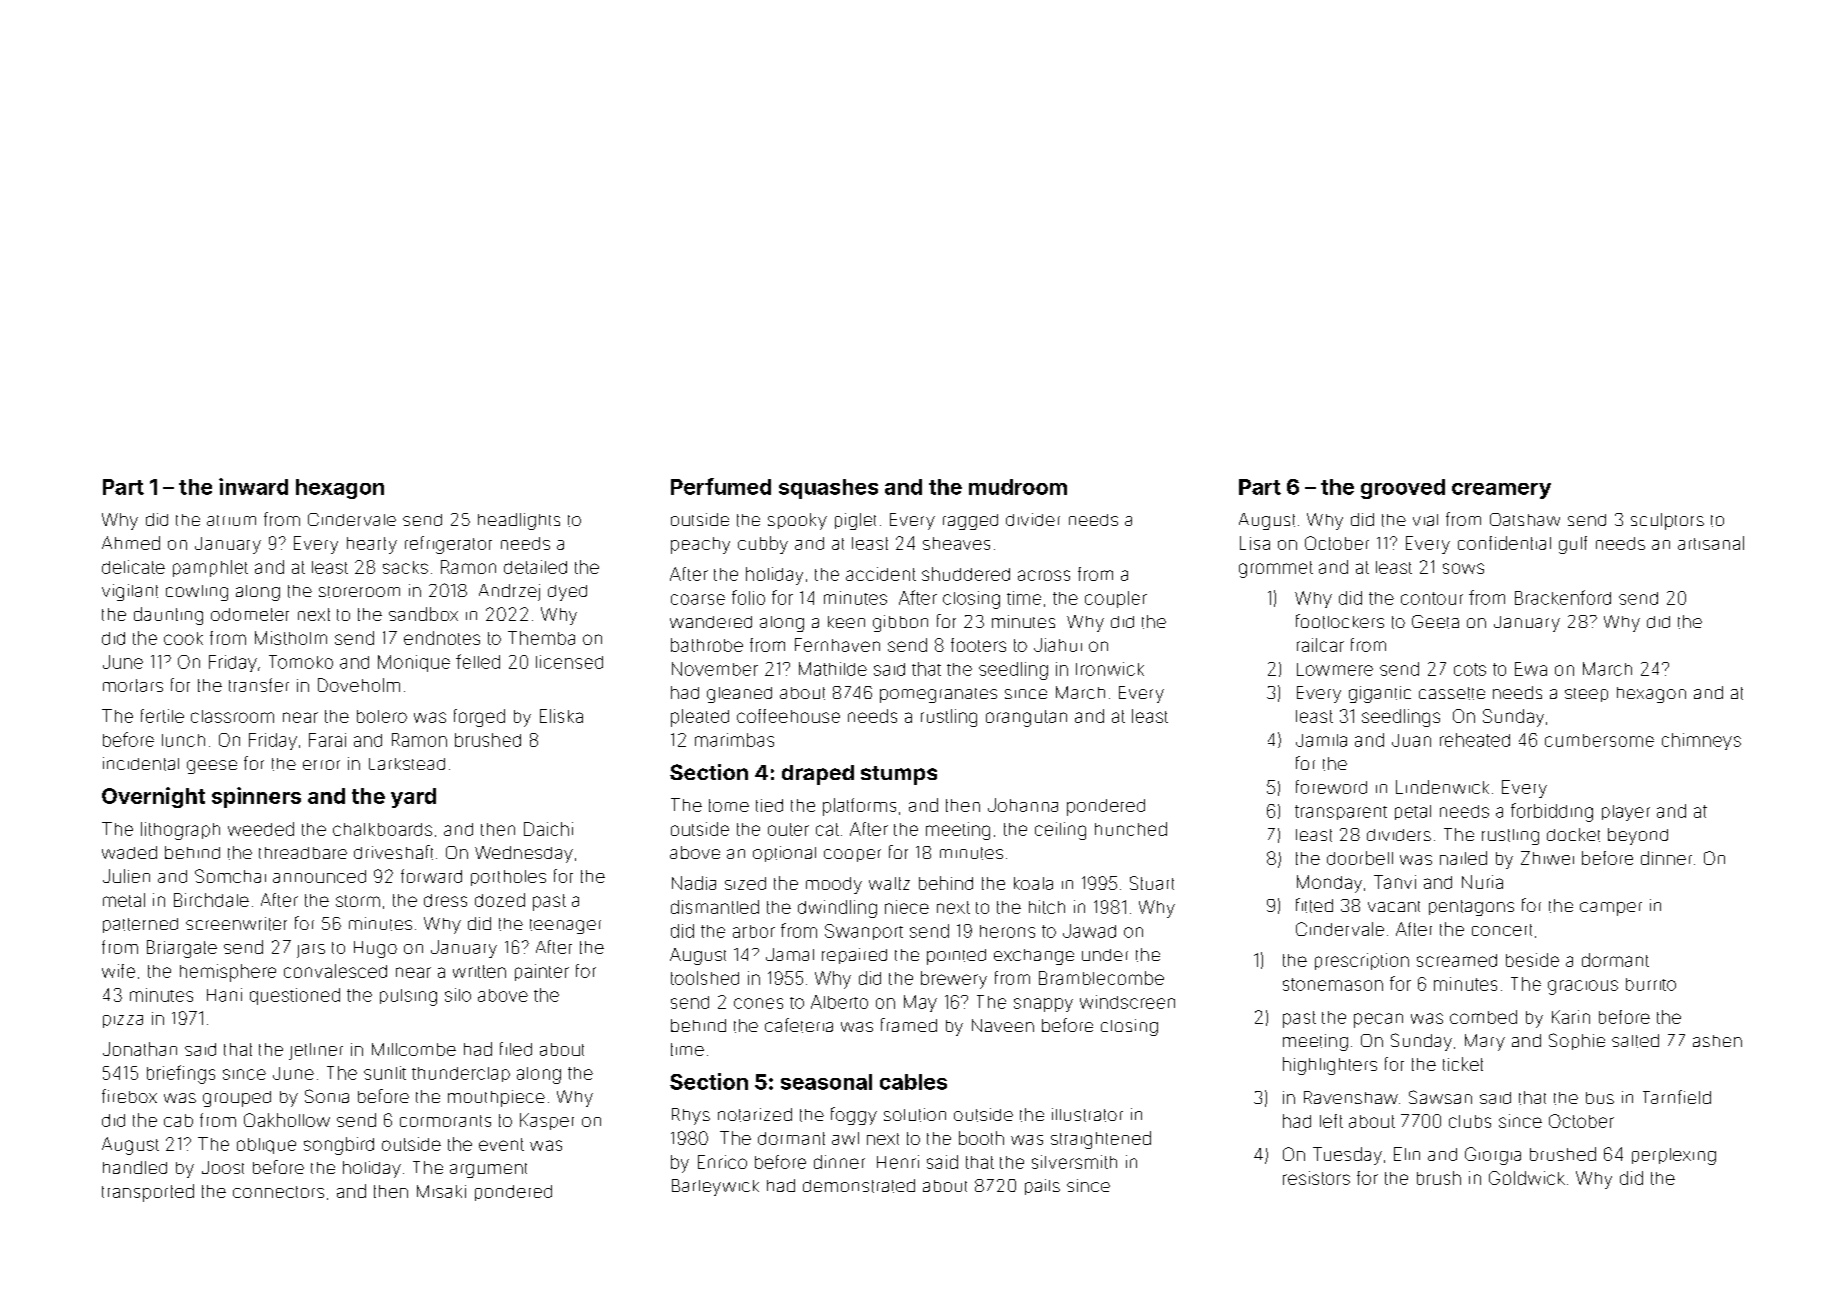 The image size is (1847, 1306). Describe the element at coordinates (1711, 543) in the screenshot. I see `artisanal` at that location.
